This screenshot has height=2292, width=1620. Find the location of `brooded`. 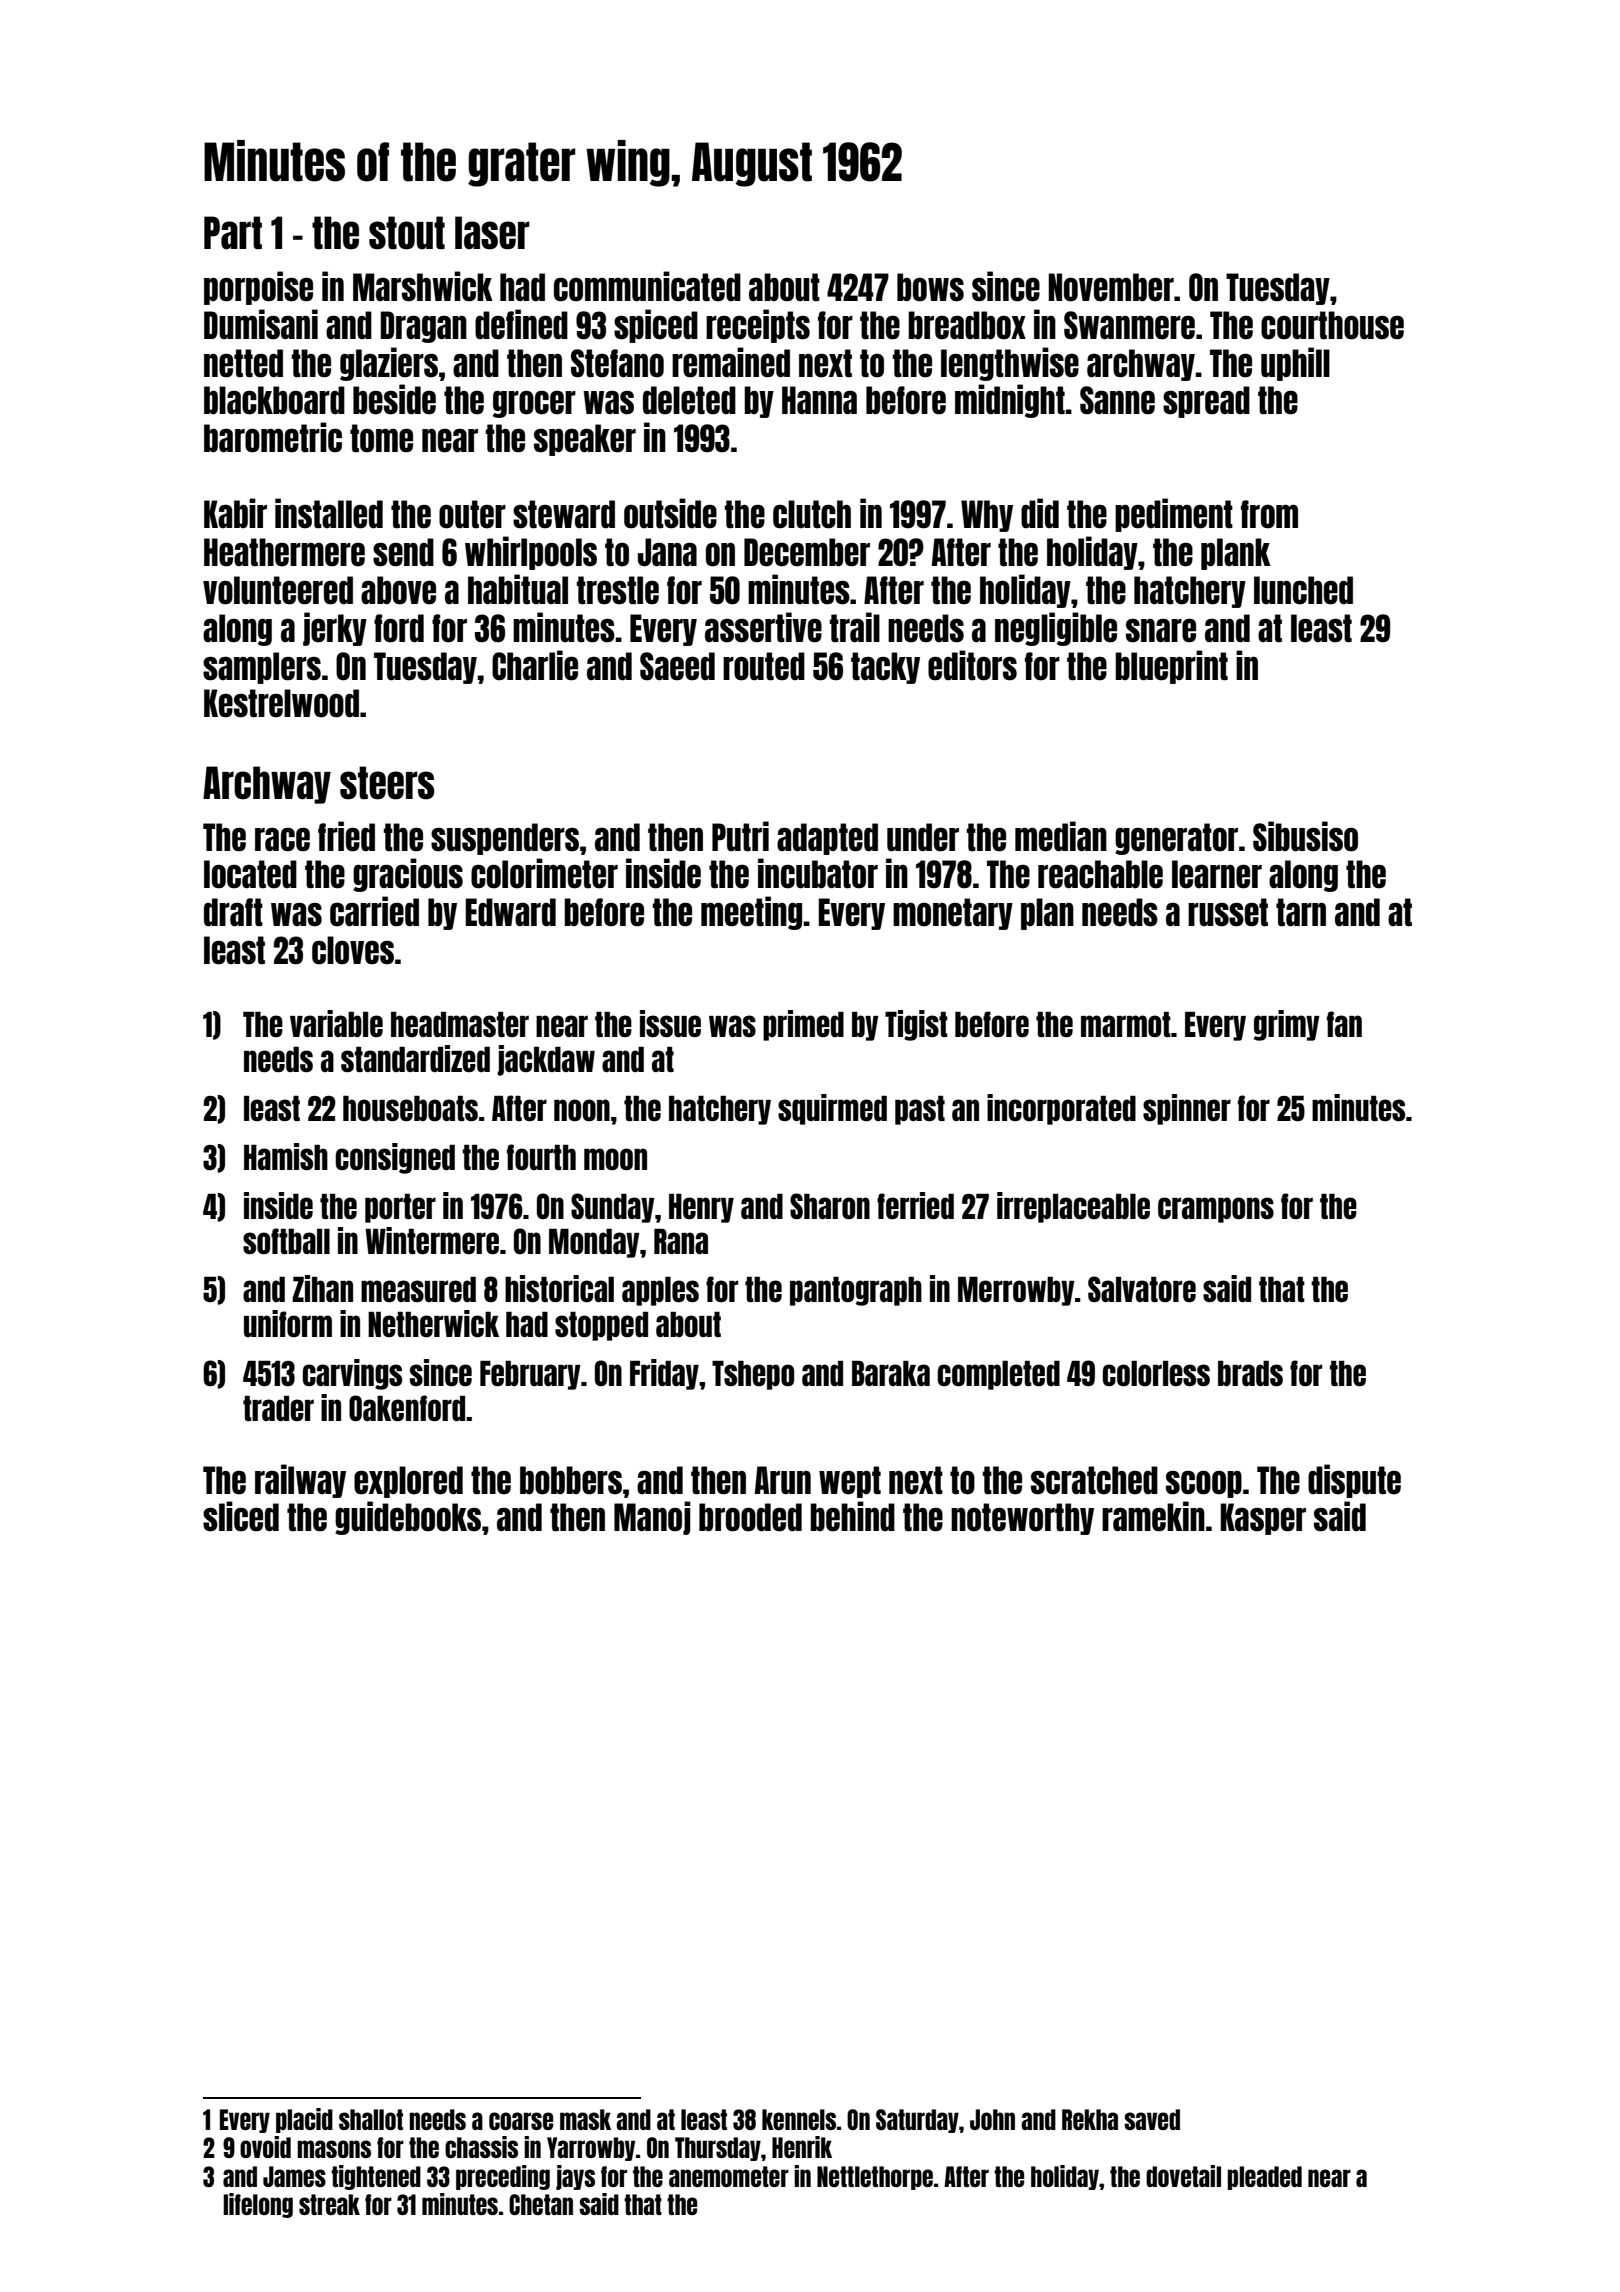

brooded is located at coordinates (750, 1517).
